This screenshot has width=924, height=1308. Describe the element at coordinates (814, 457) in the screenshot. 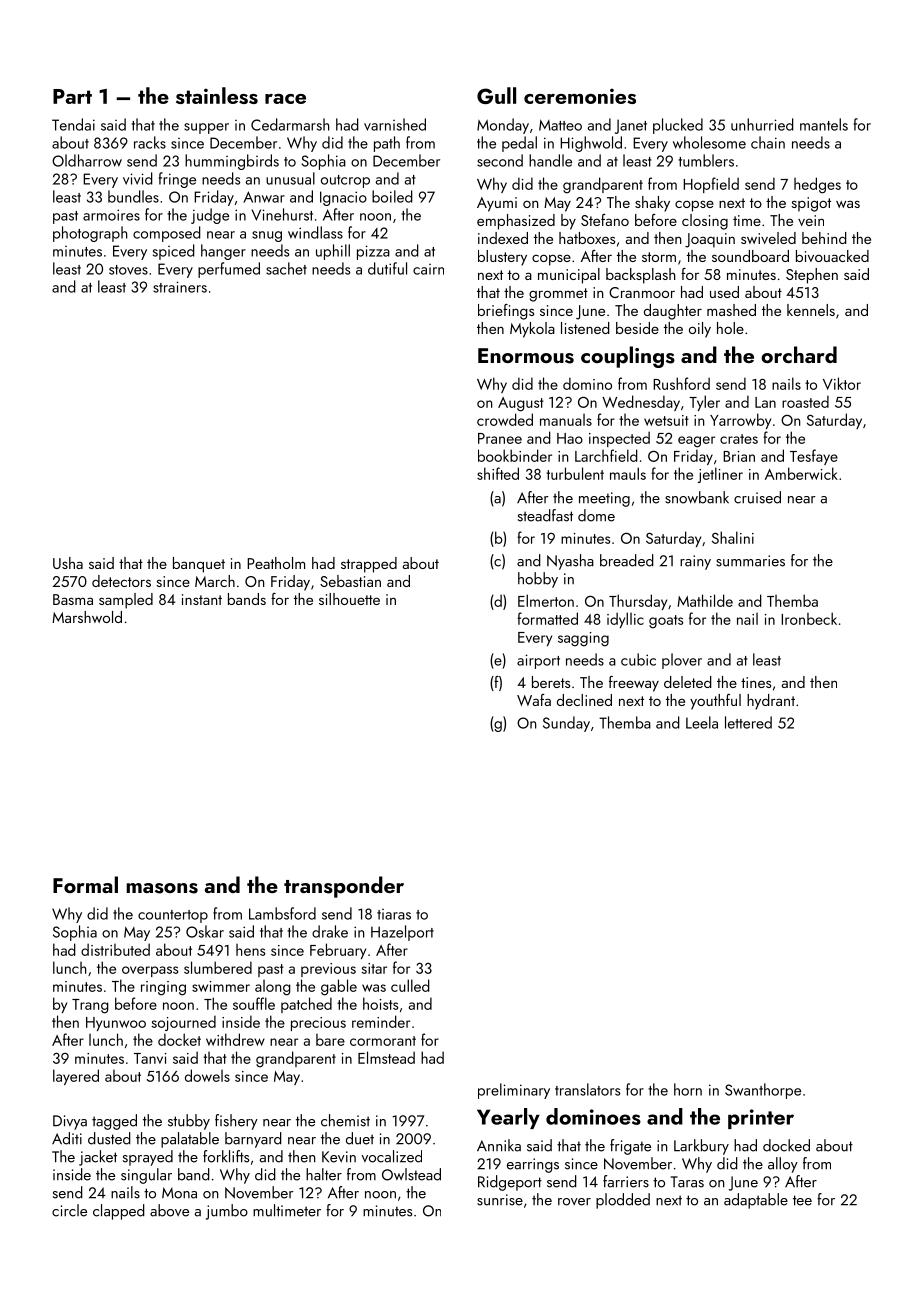

I see `Tesfaye` at that location.
